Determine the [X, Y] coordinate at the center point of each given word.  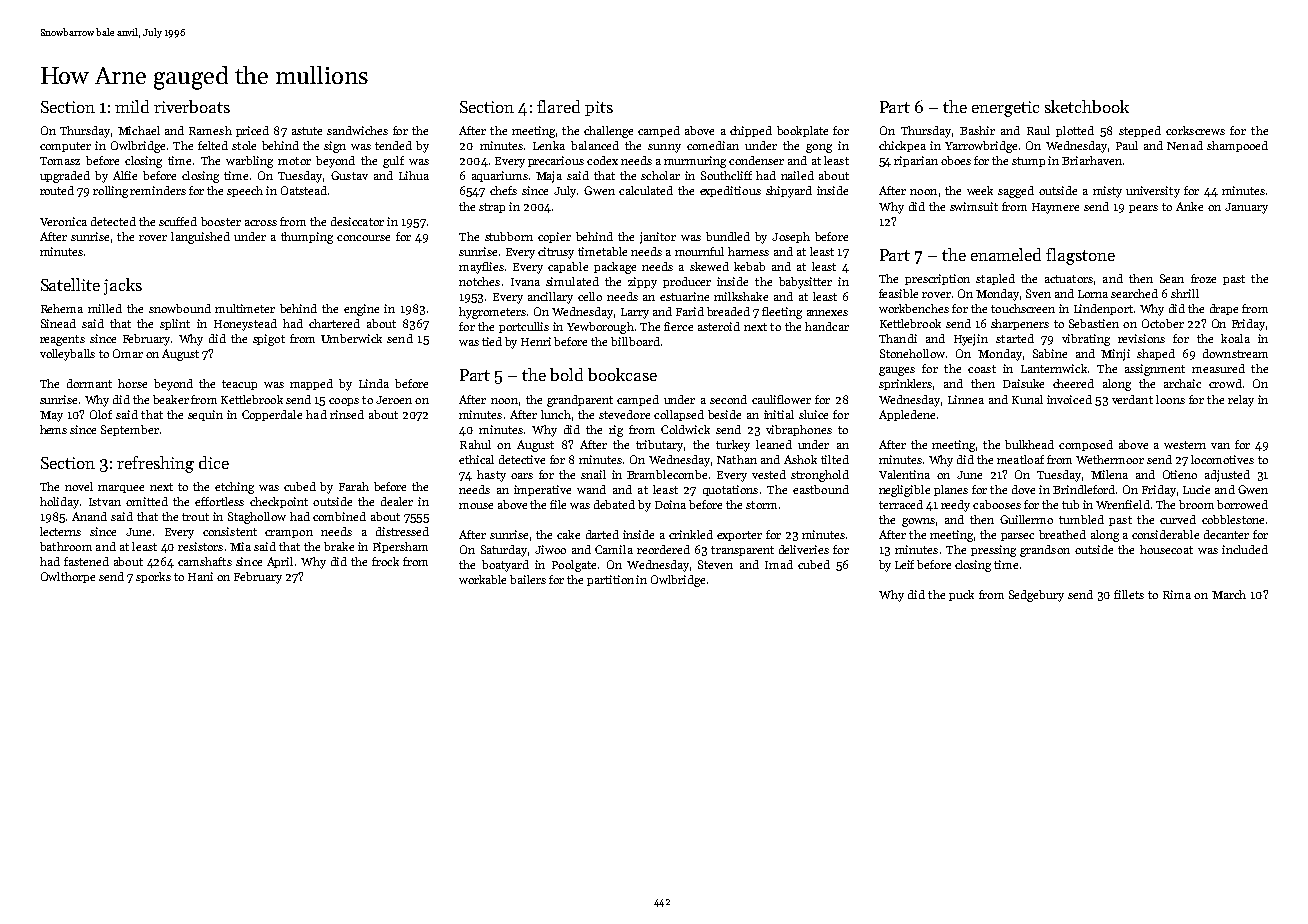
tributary [659, 446]
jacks [123, 286]
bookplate [802, 131]
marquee [121, 489]
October [1163, 323]
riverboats [192, 106]
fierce [678, 326]
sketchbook [1087, 106]
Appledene [907, 415]
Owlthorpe [68, 577]
